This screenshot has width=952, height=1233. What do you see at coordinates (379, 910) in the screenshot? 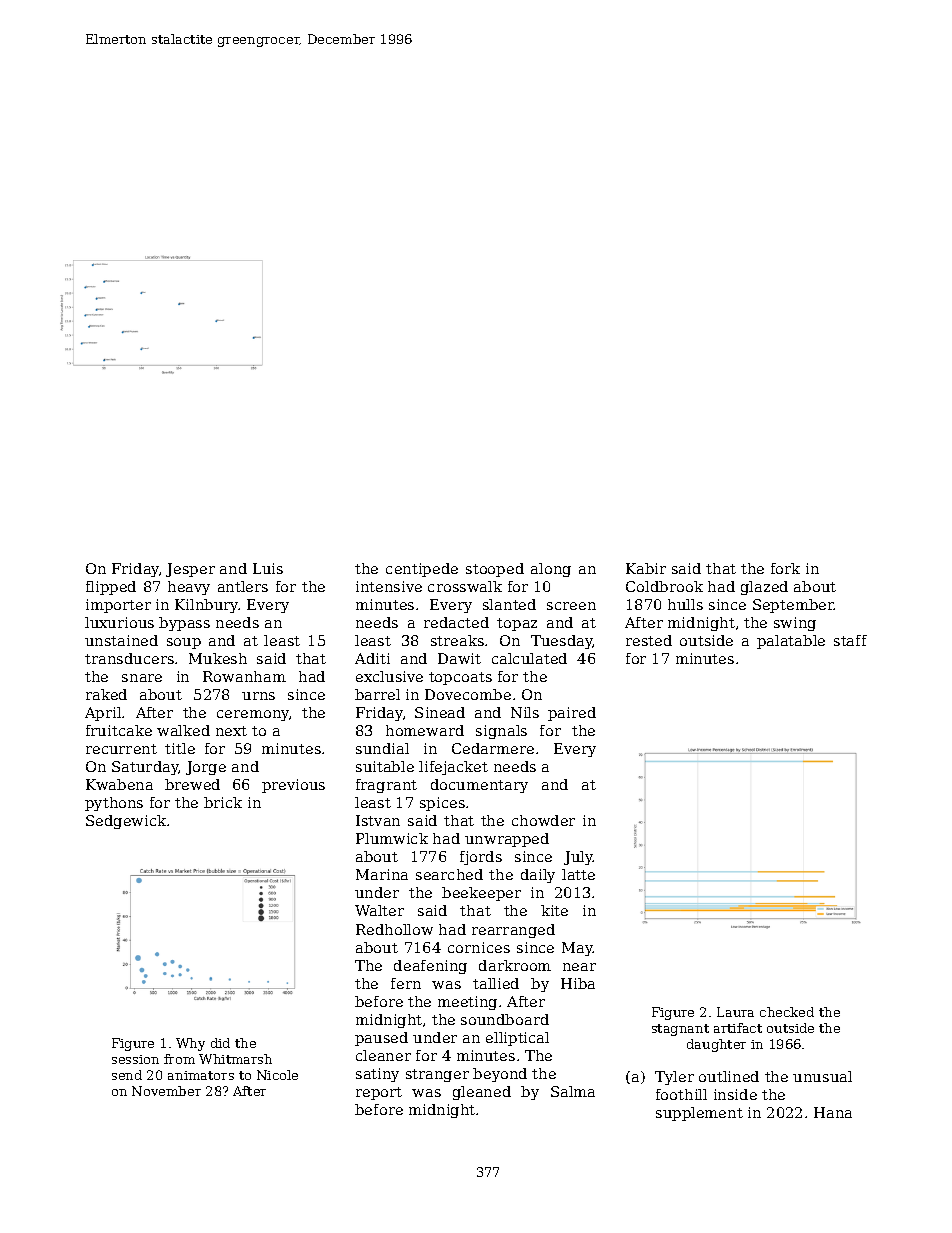
I see `Walter` at bounding box center [379, 910].
